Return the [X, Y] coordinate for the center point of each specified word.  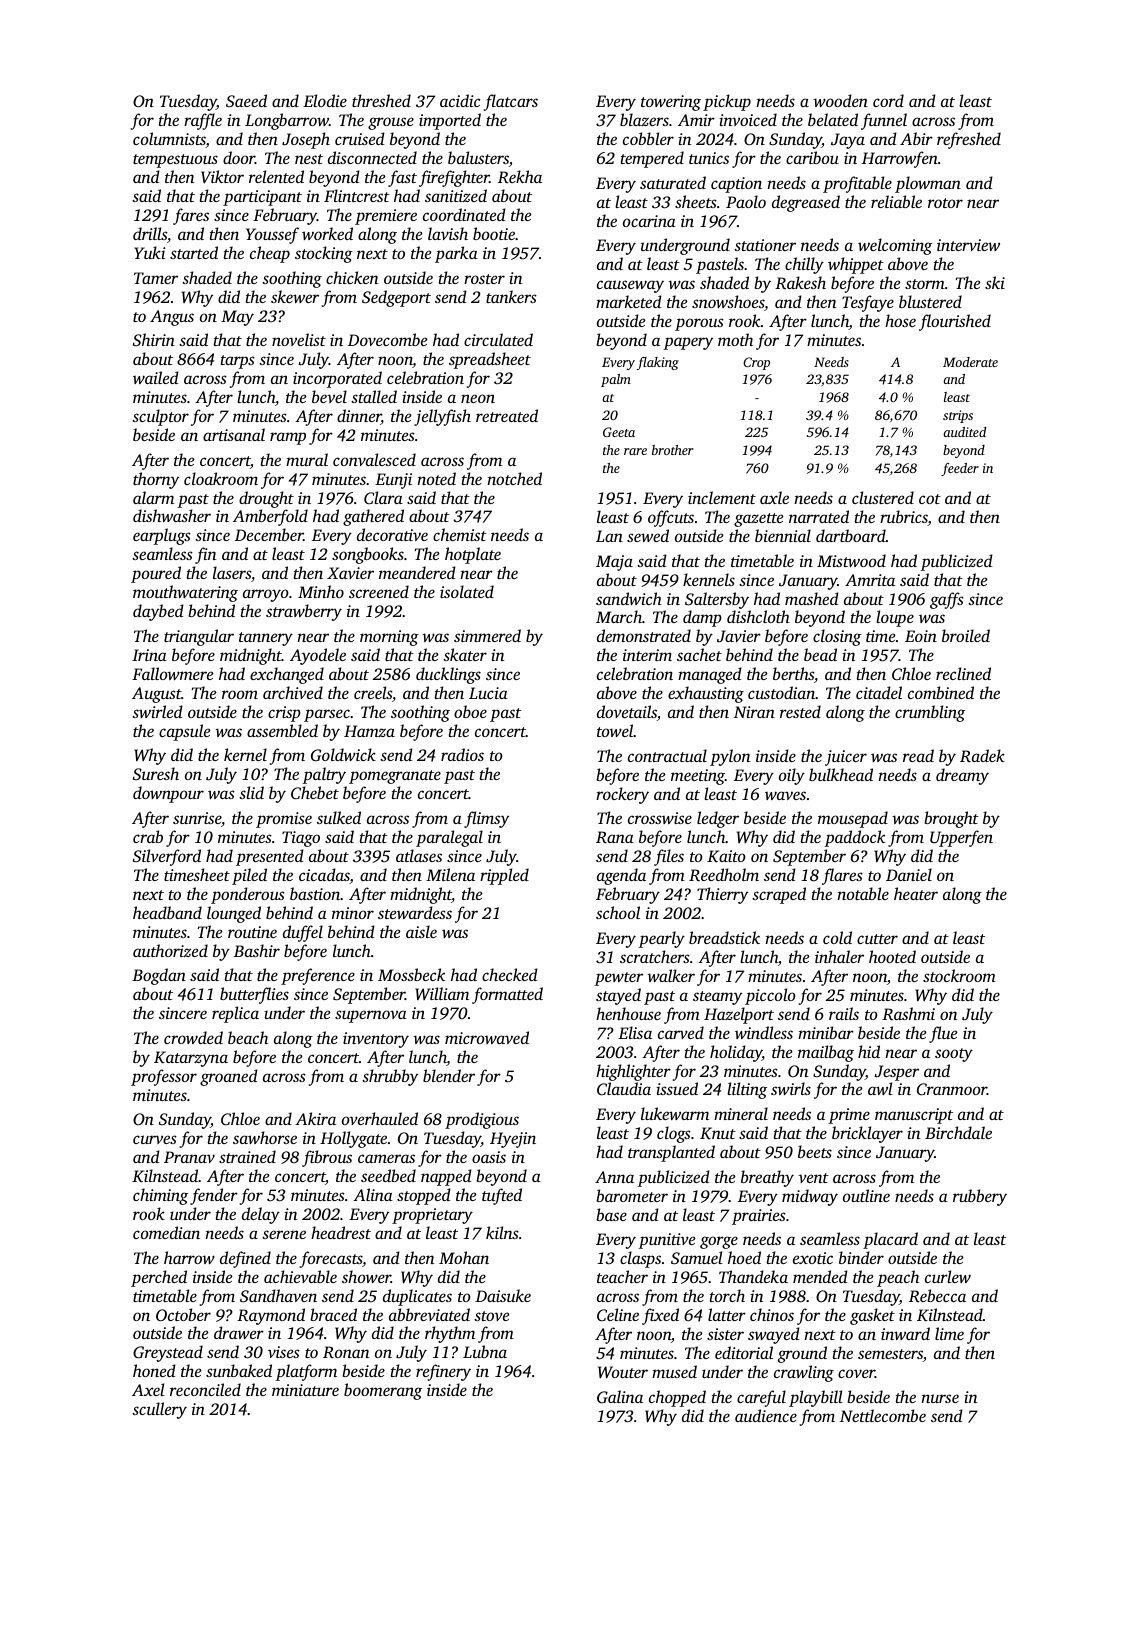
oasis [489, 1157]
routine [252, 932]
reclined [963, 673]
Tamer [156, 278]
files [669, 857]
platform [306, 1372]
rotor [945, 203]
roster [484, 279]
